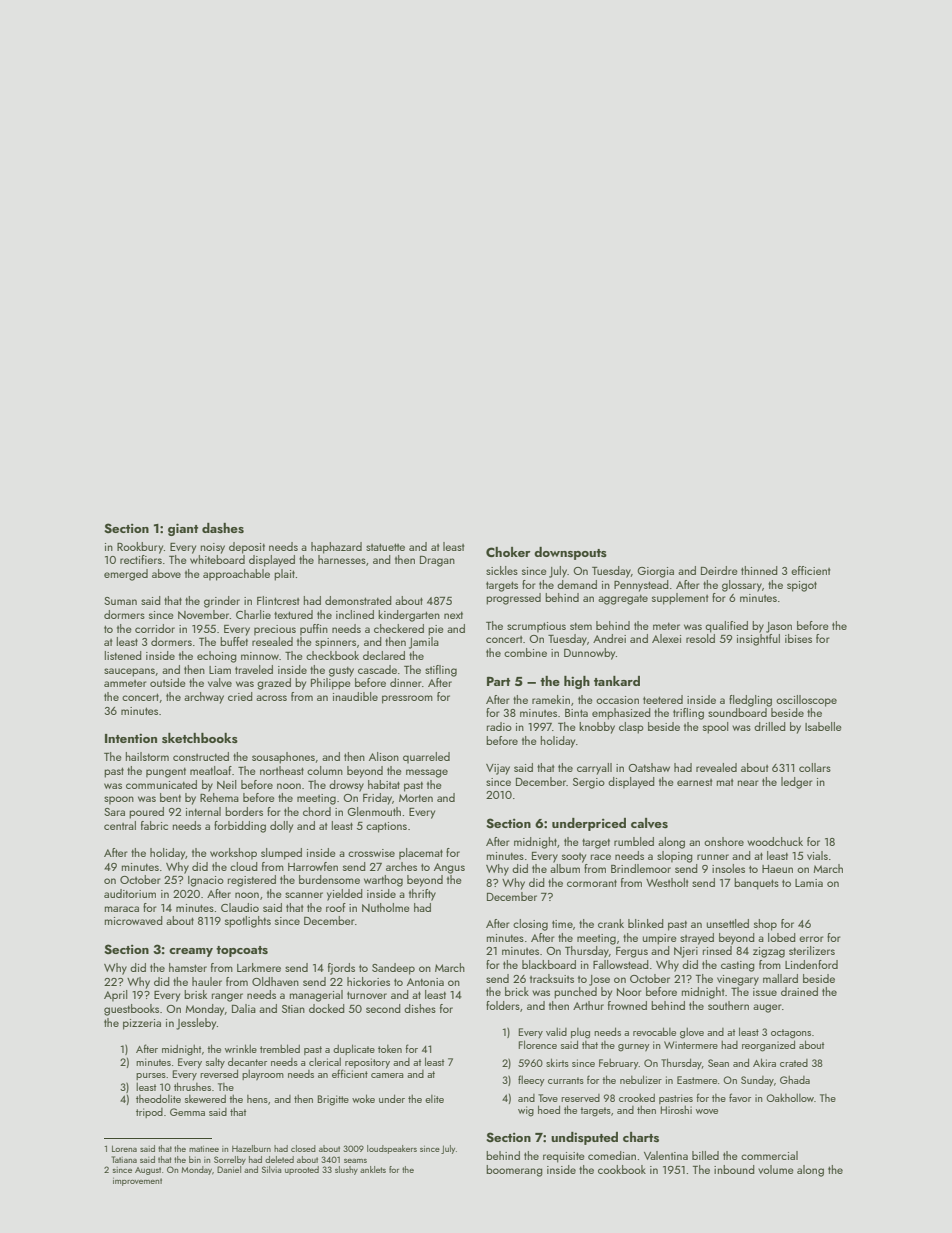 Image resolution: width=952 pixels, height=1233 pixels. I want to click on buffet, so click(234, 641).
